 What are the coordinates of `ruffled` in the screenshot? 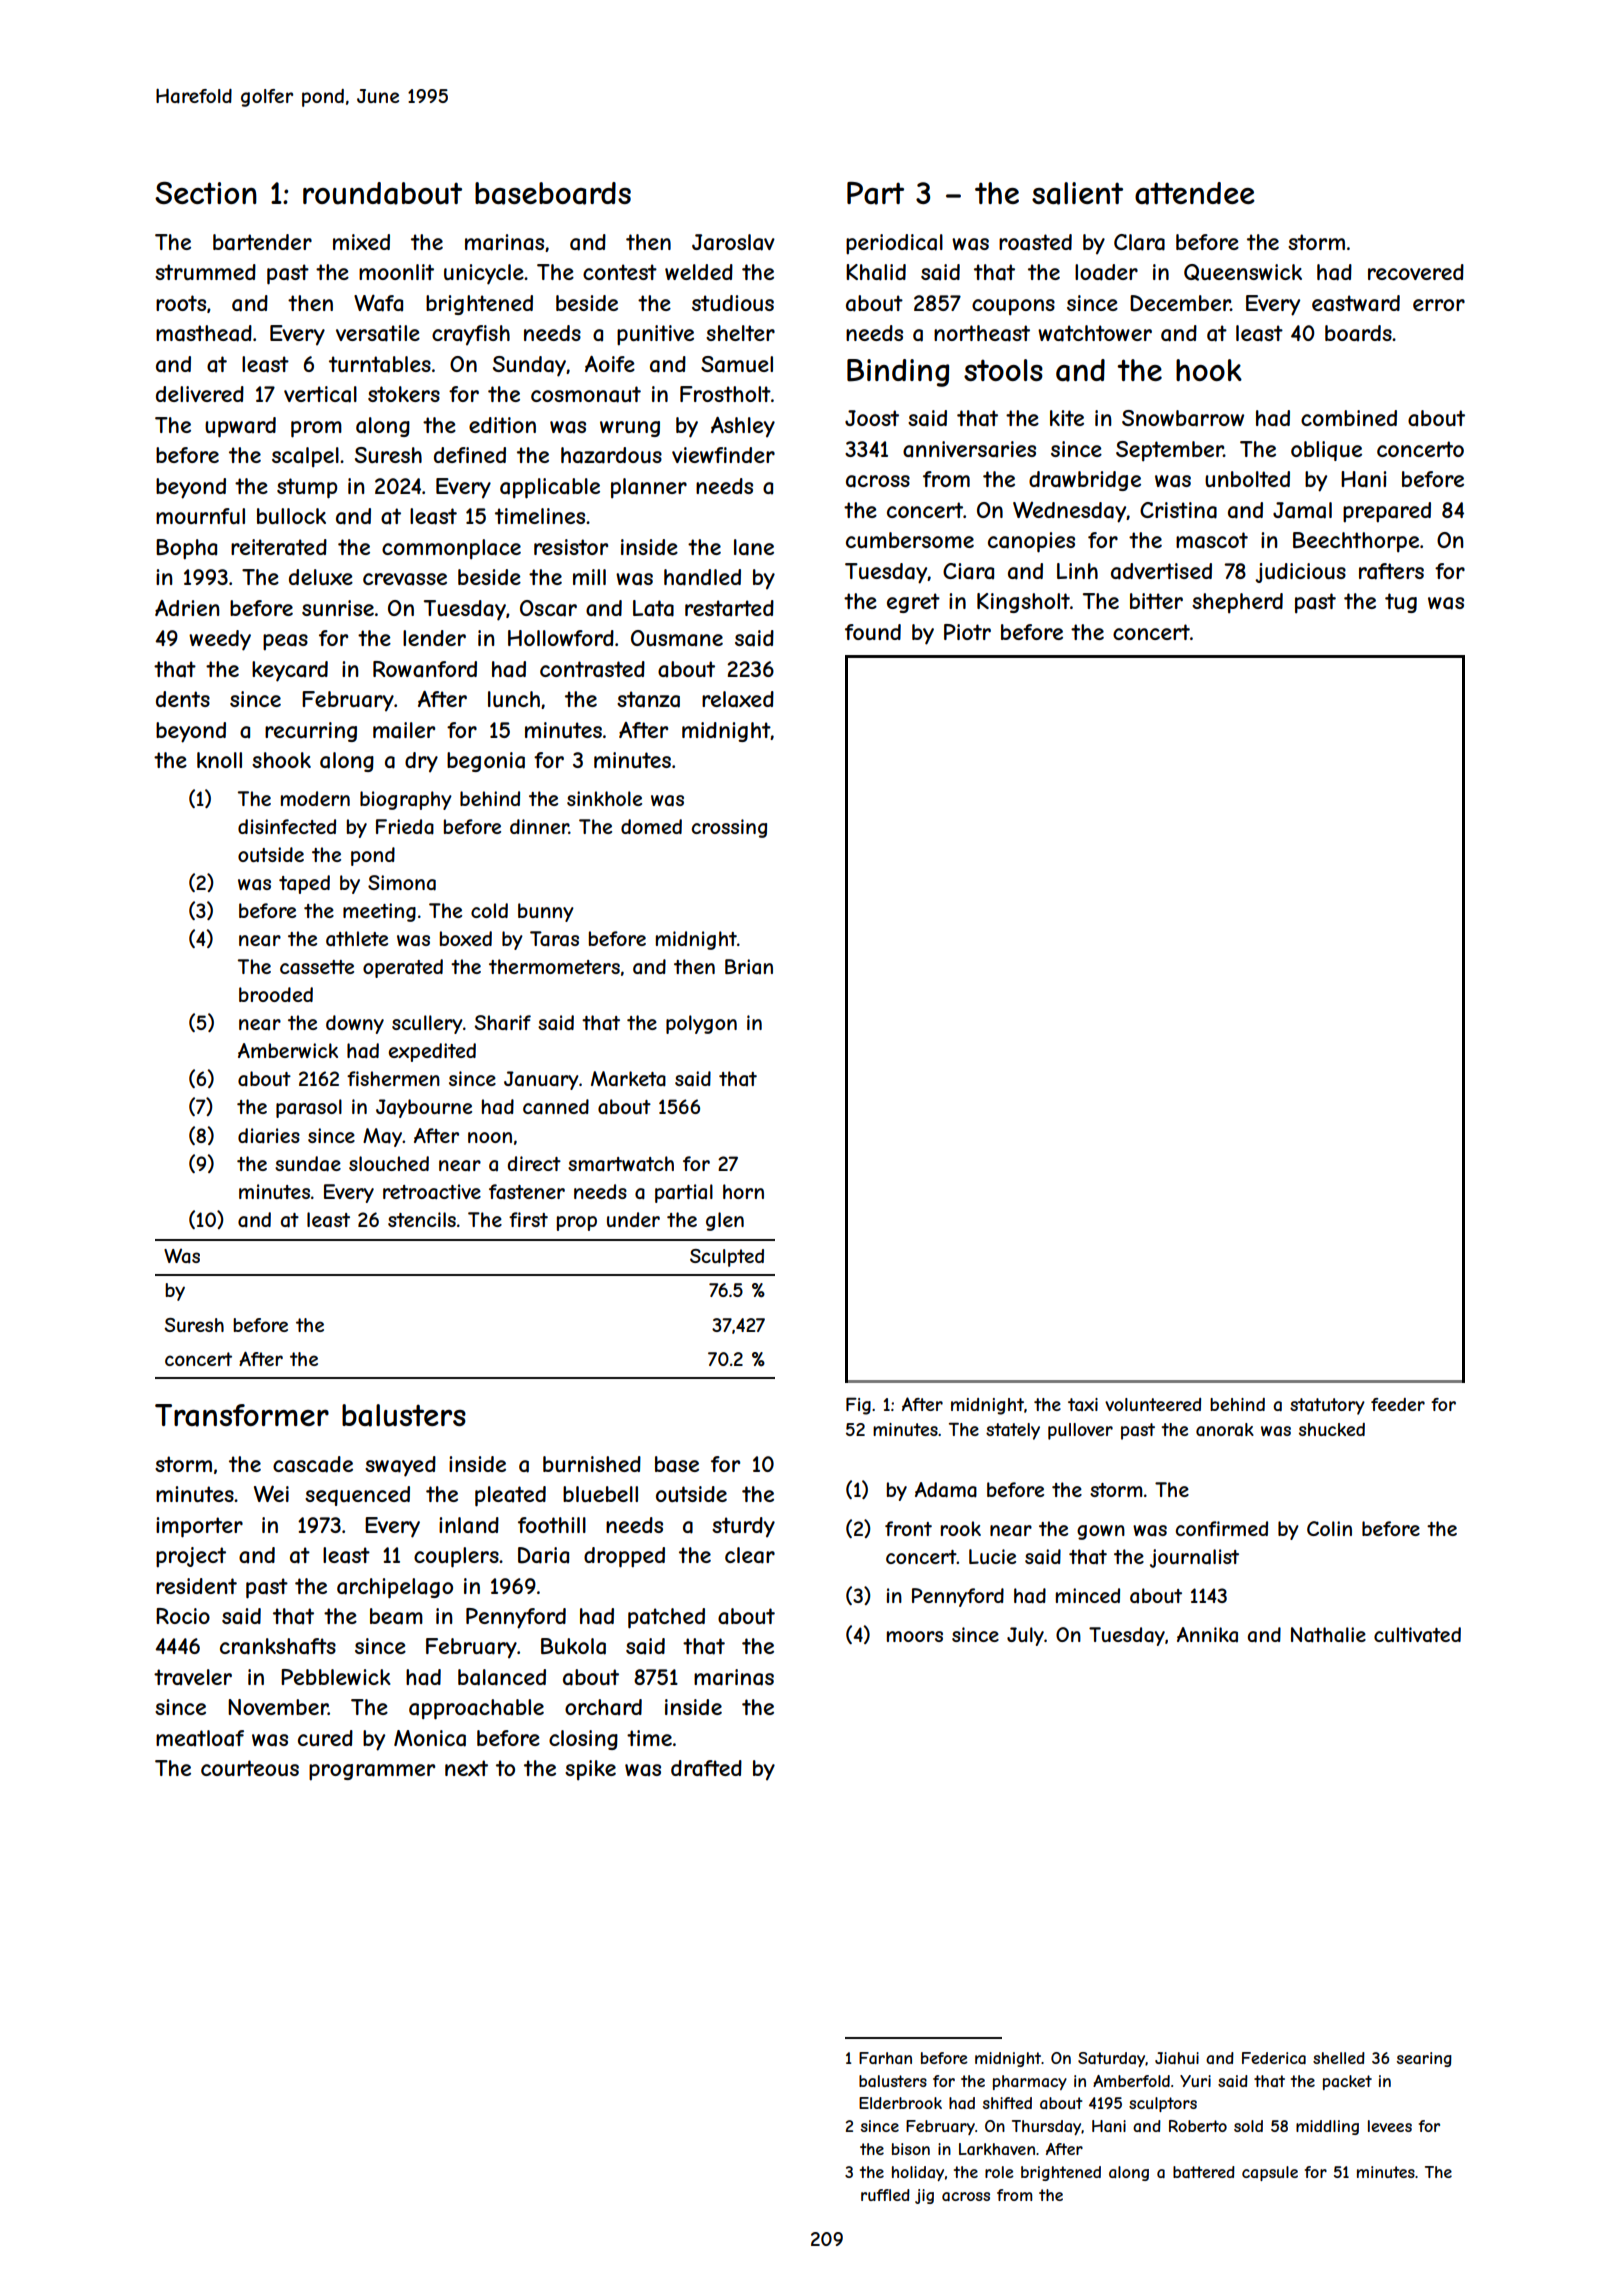 It's located at (885, 2195).
